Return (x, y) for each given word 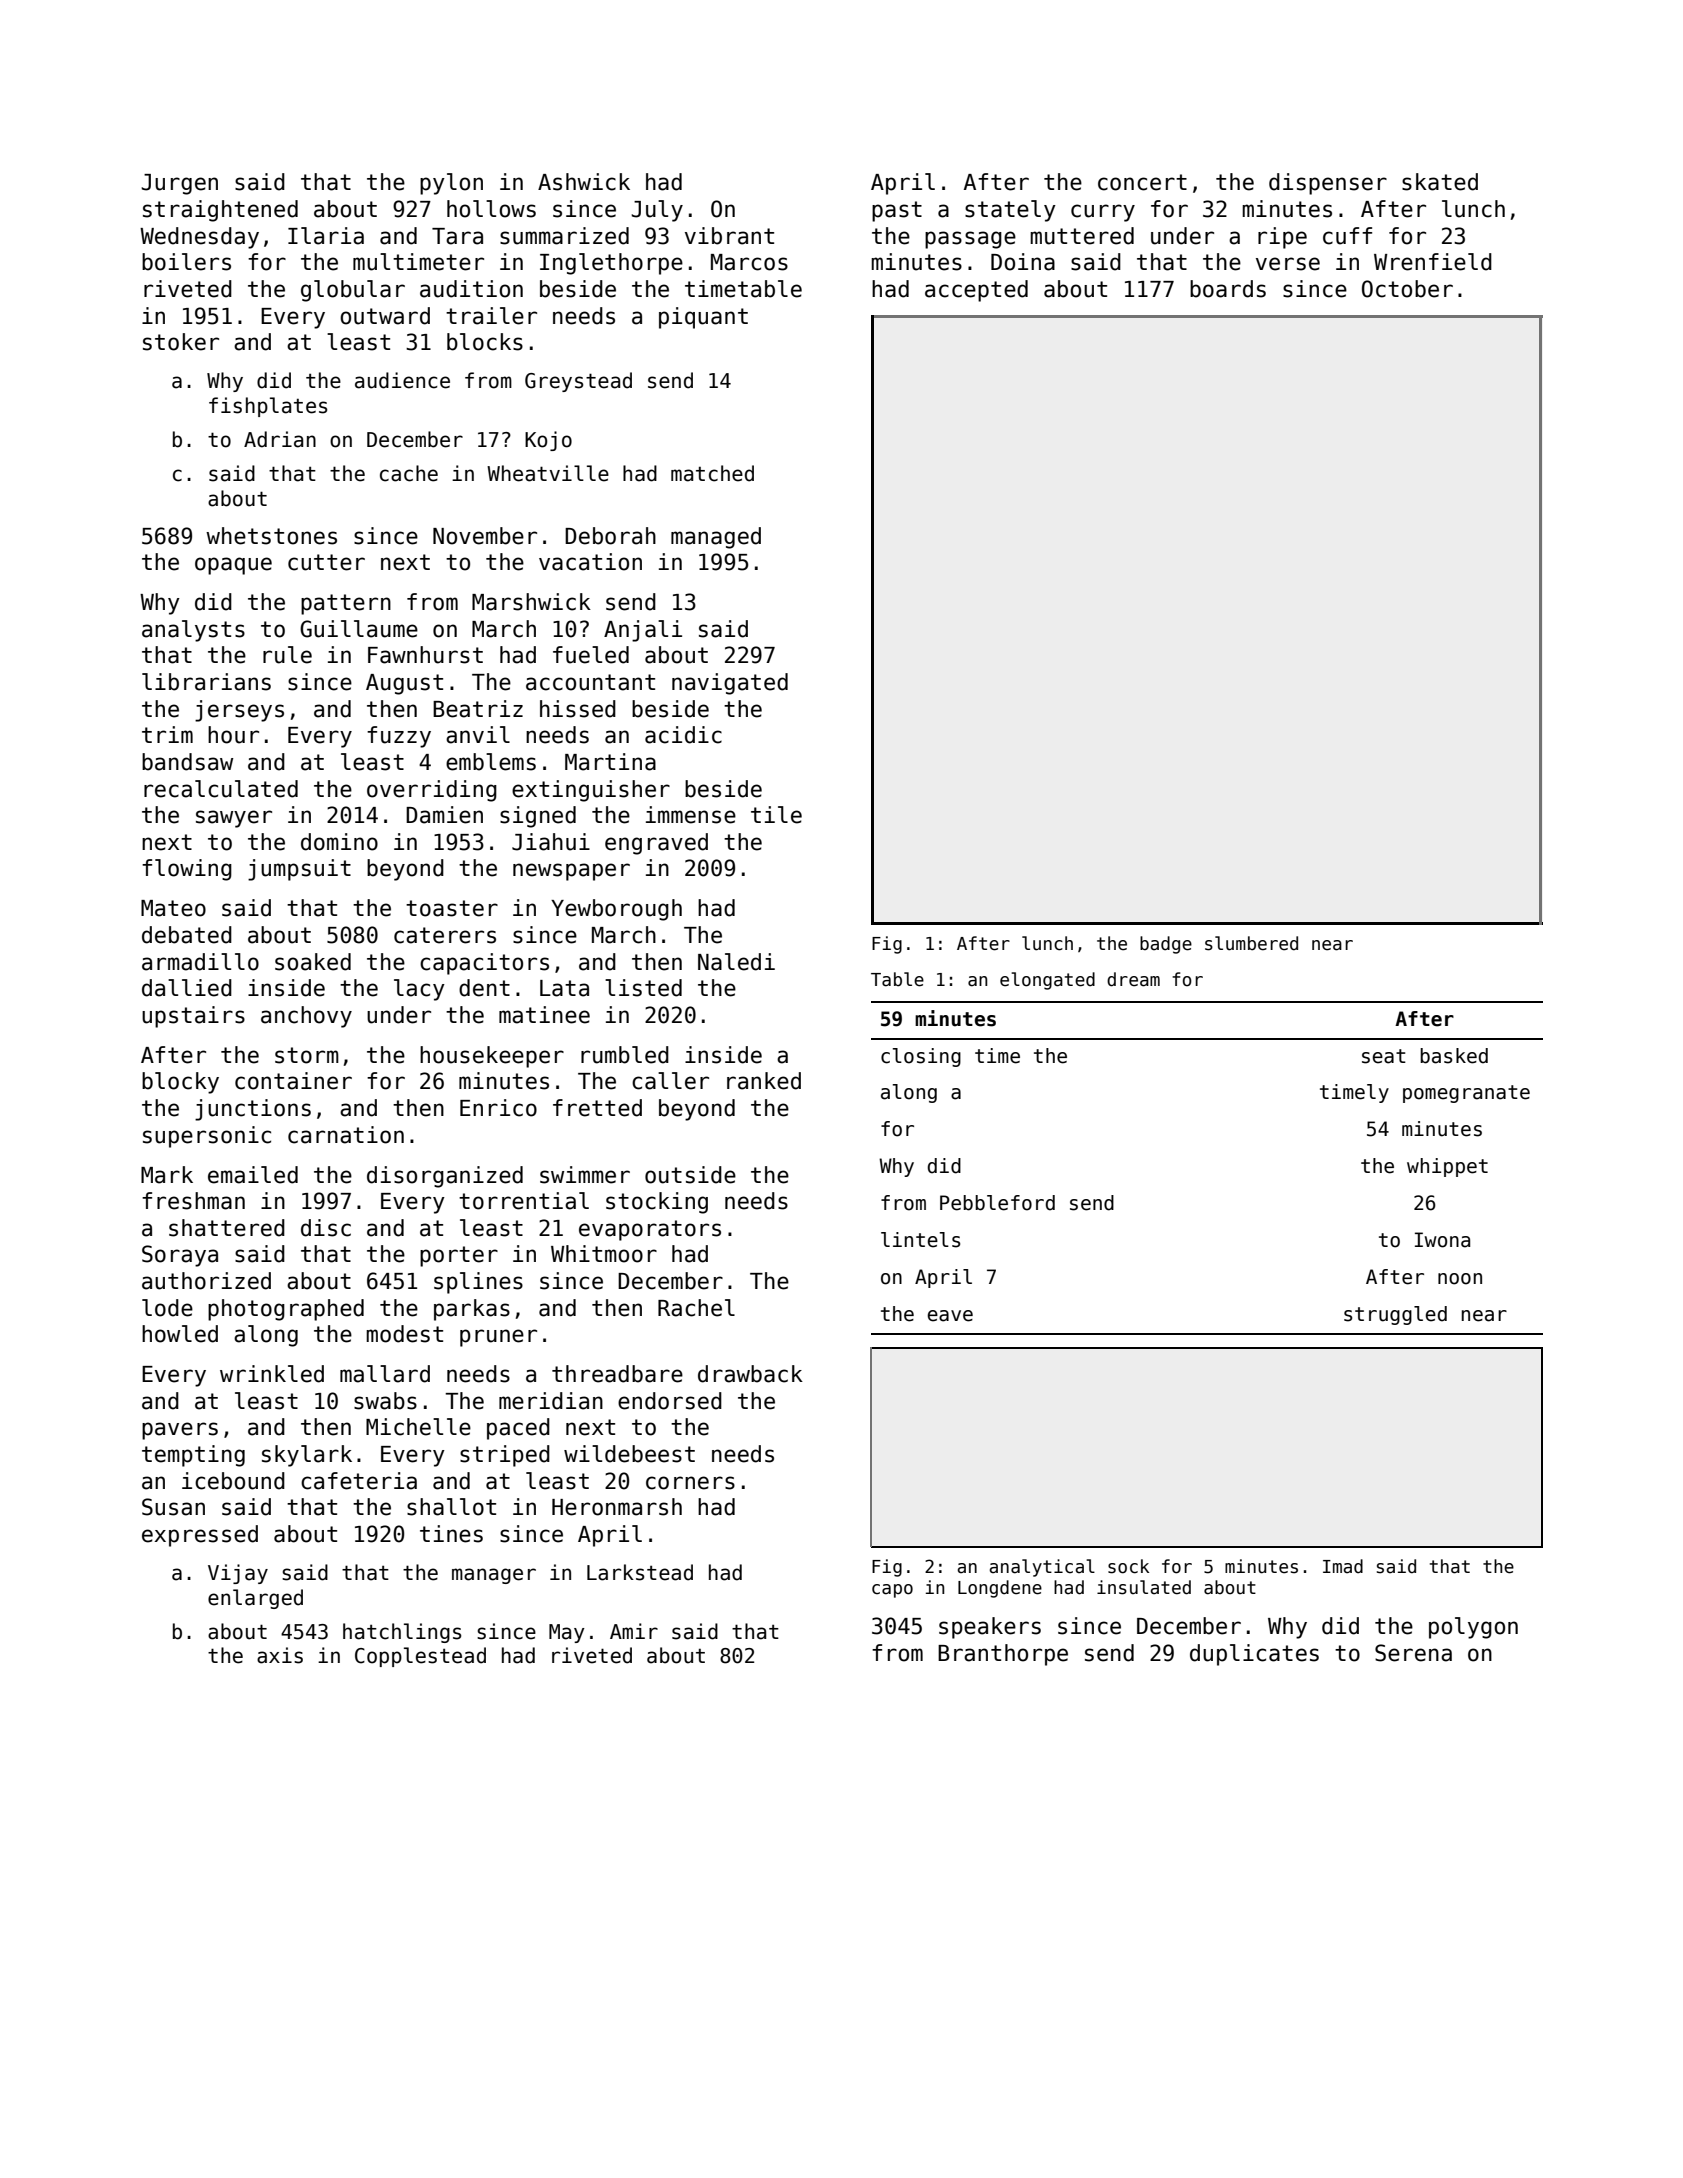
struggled (1395, 1315)
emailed (253, 1175)
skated (1440, 182)
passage (970, 240)
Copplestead (420, 1657)
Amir (634, 1631)
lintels (920, 1240)
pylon (451, 184)
